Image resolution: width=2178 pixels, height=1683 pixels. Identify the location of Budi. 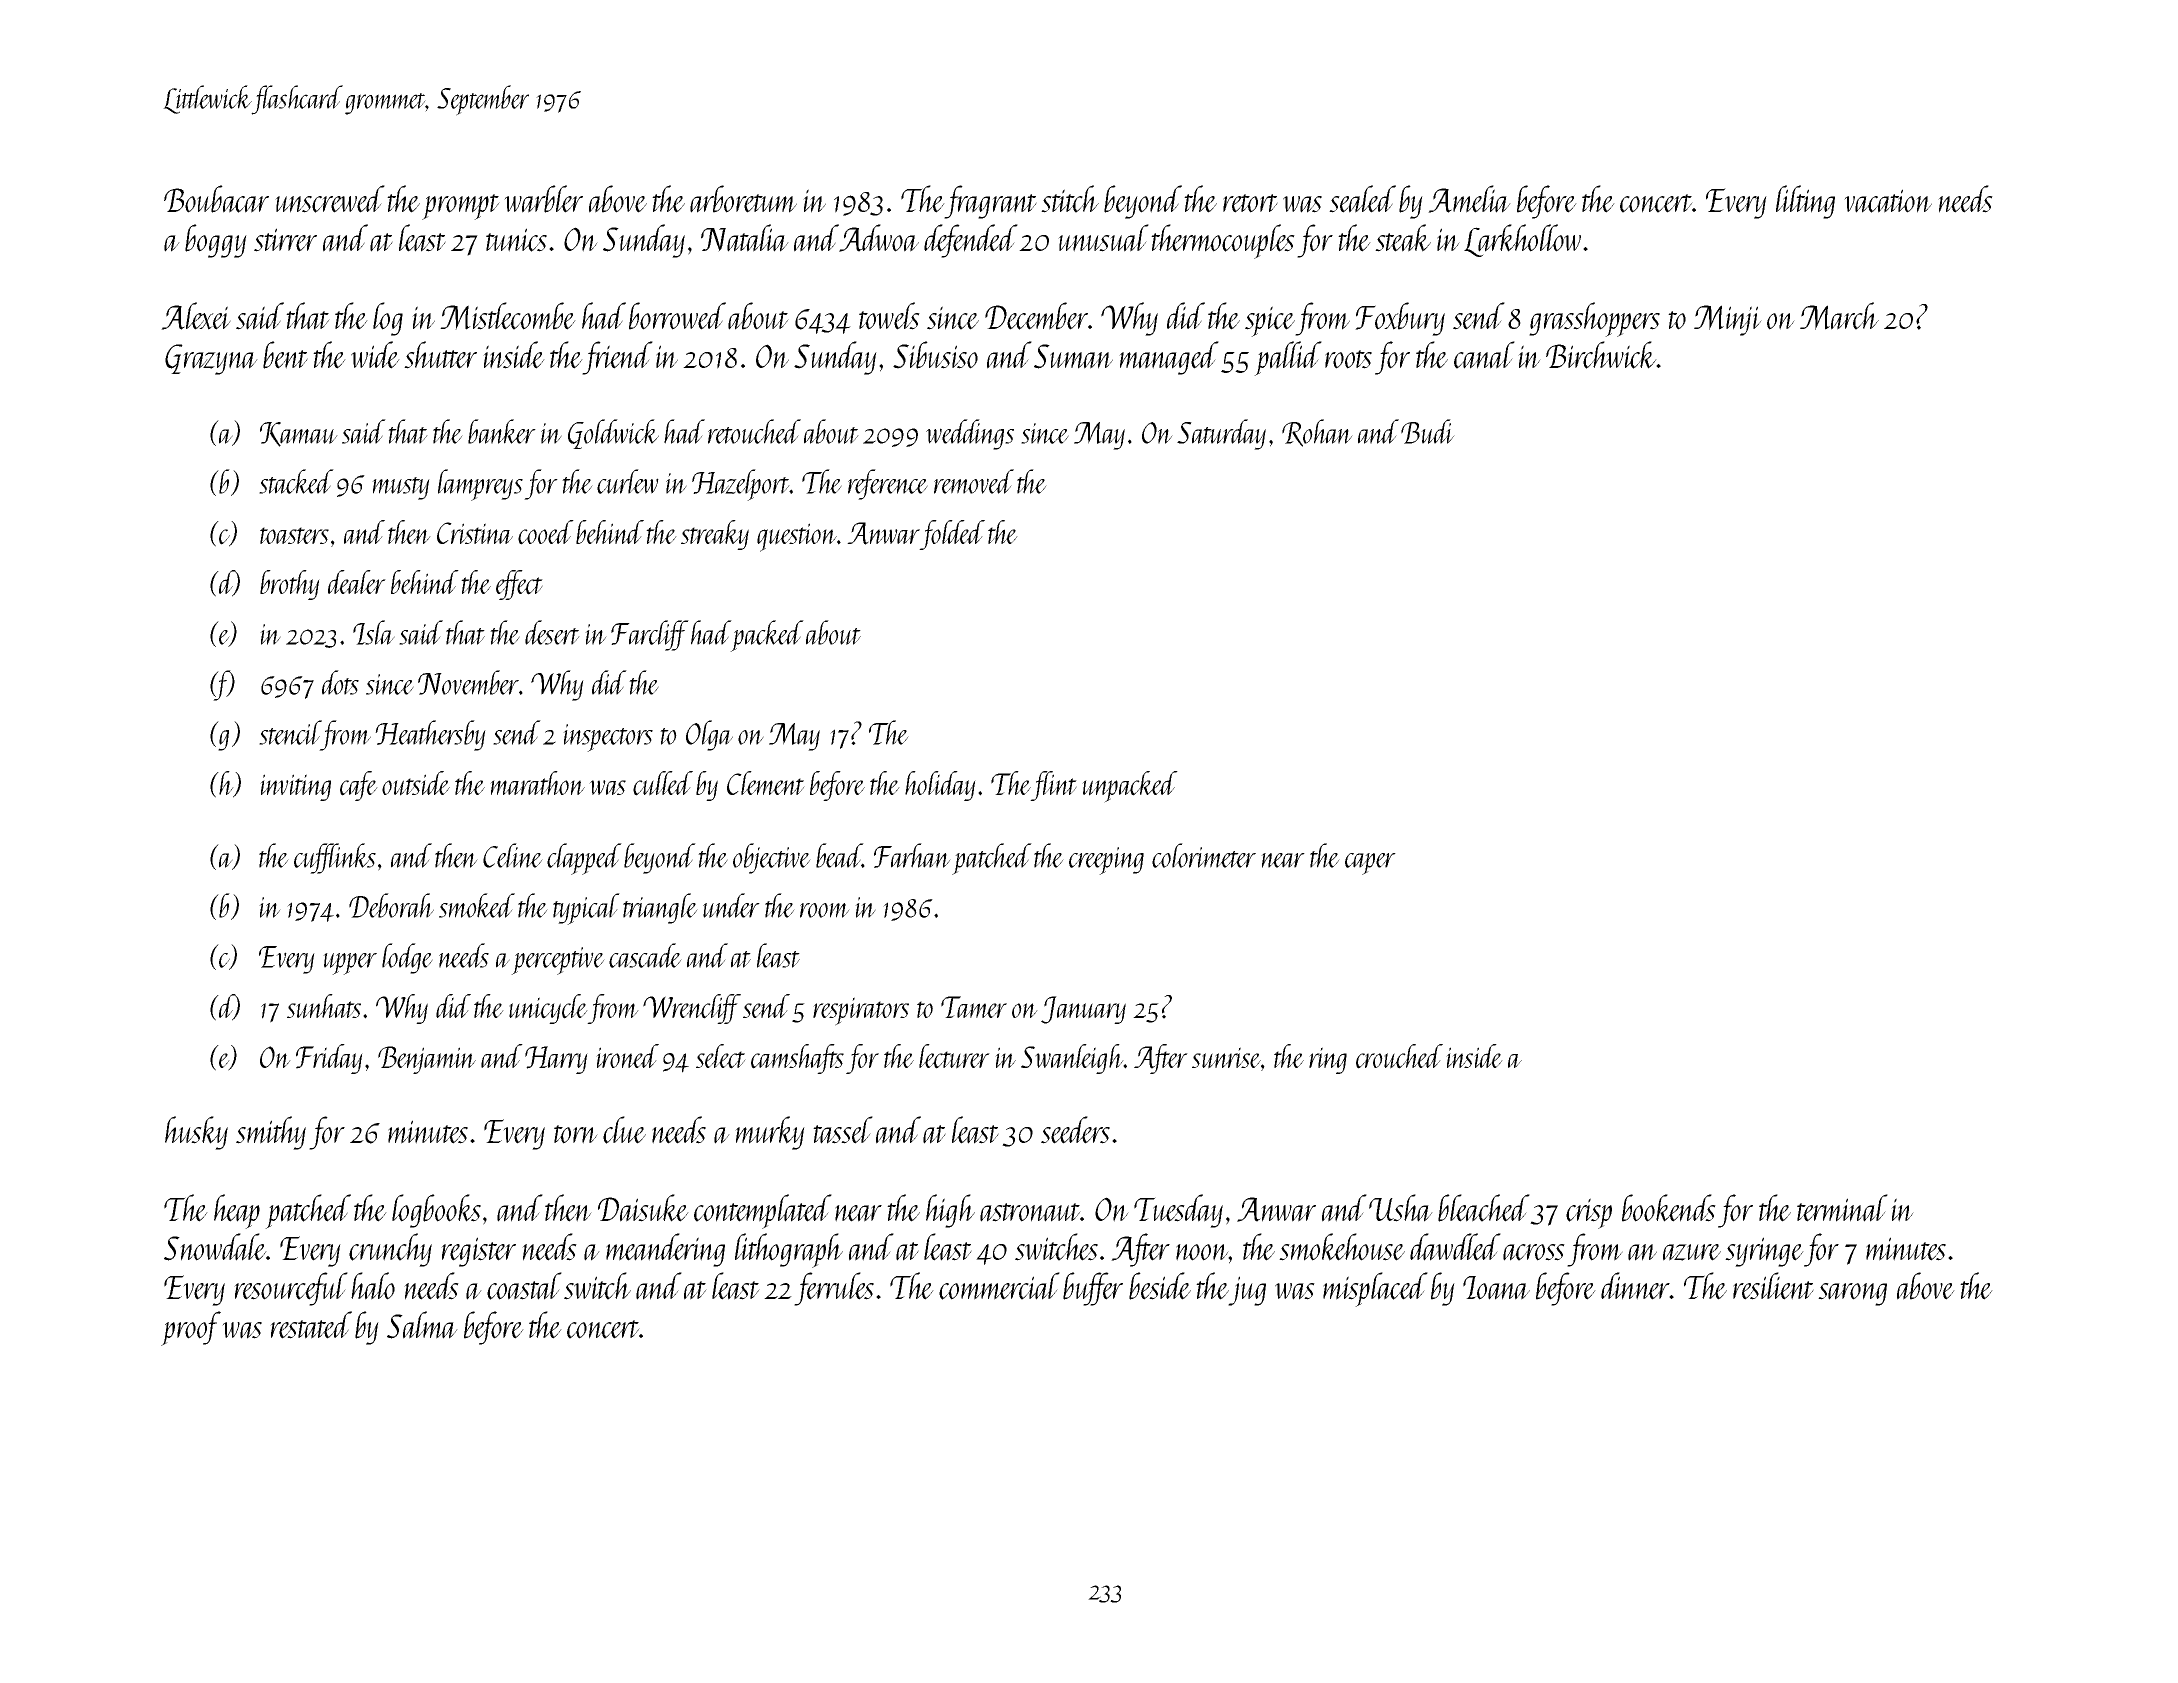
(1428, 431).
